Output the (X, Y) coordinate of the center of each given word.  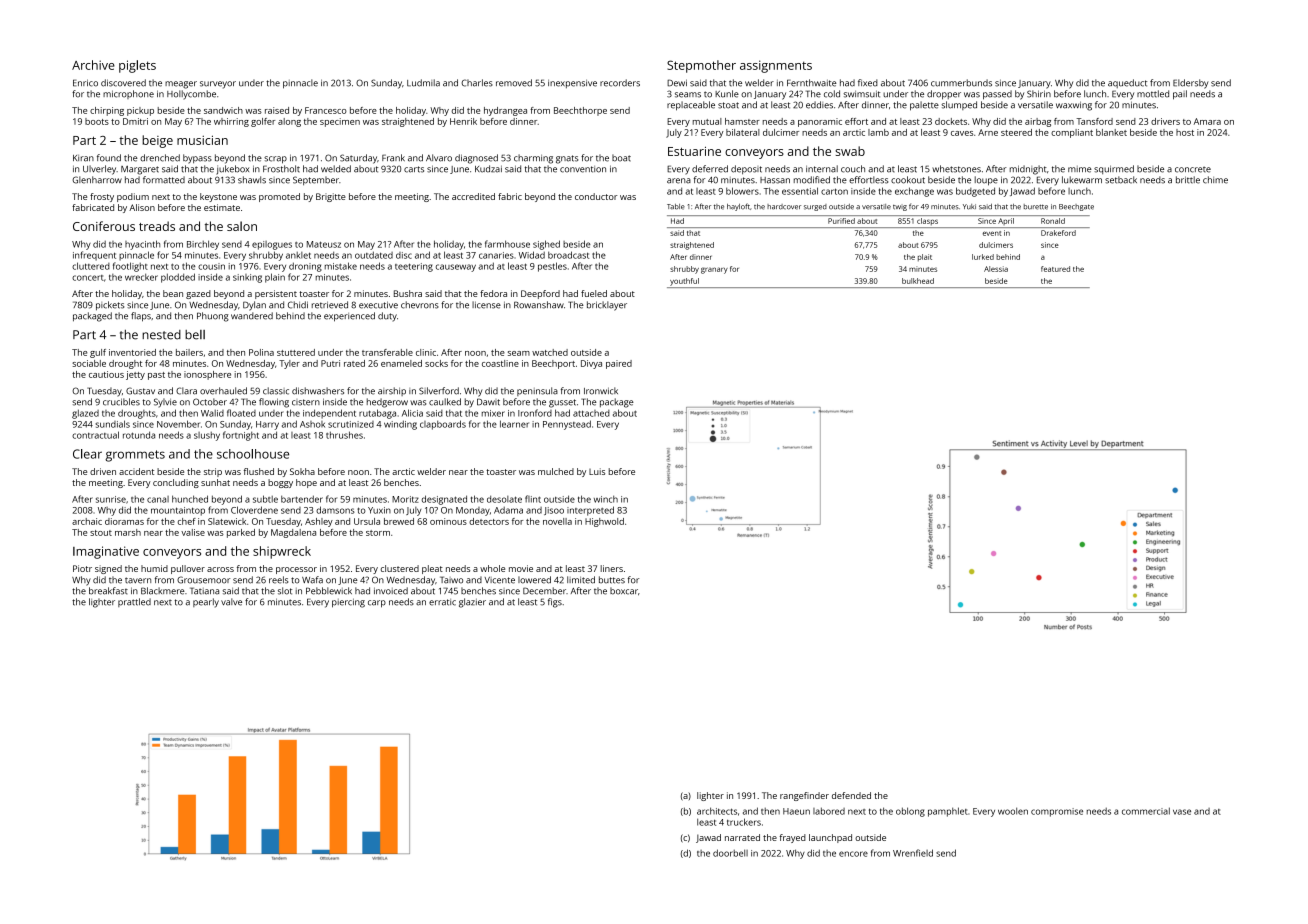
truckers (744, 822)
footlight (130, 267)
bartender (302, 499)
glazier (472, 603)
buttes (612, 580)
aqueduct (1127, 83)
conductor (596, 196)
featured (1055, 269)
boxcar (624, 591)
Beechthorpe (580, 111)
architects (717, 811)
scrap (275, 160)
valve (231, 602)
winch (606, 499)
